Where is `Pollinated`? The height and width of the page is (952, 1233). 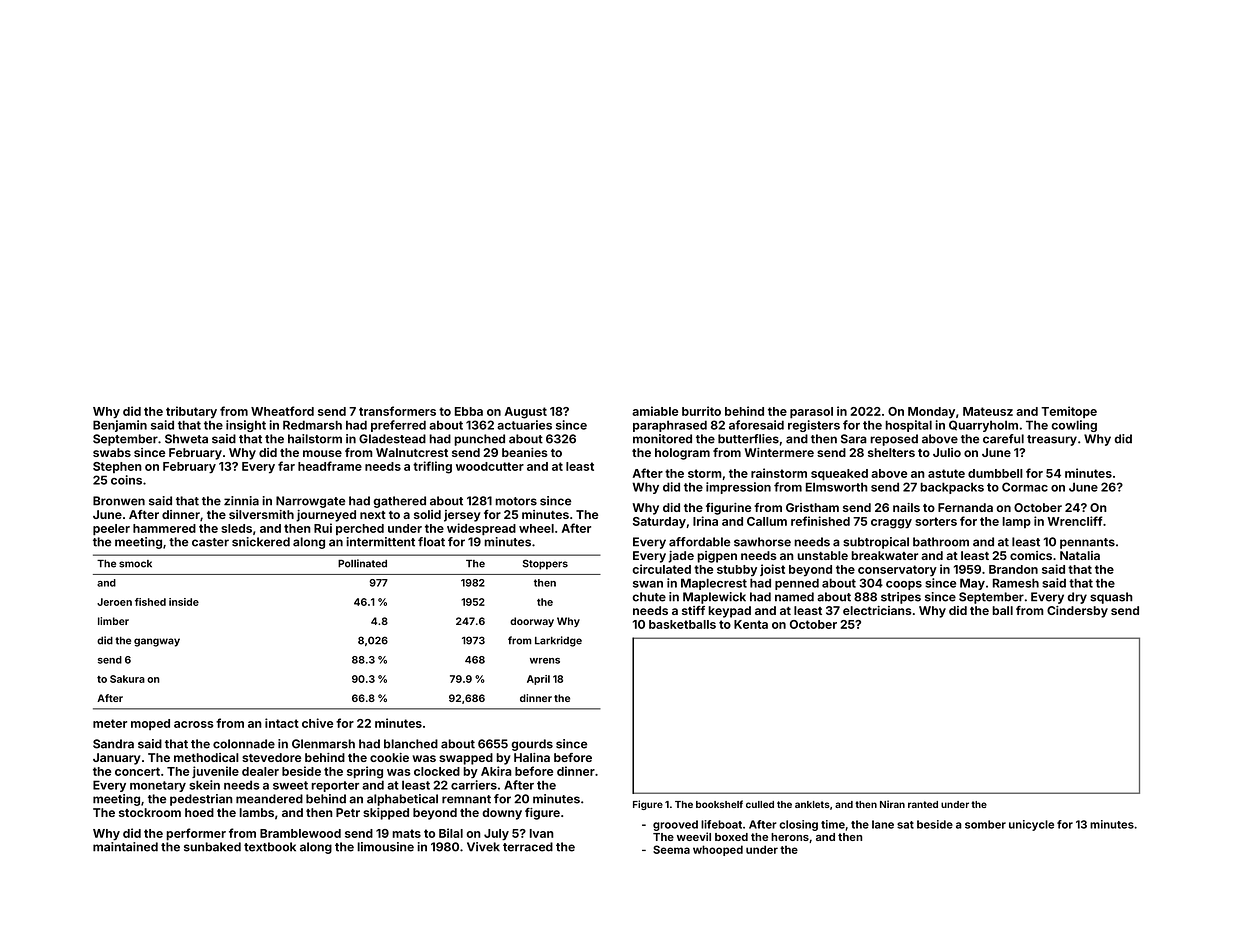 Pollinated is located at coordinates (362, 563).
